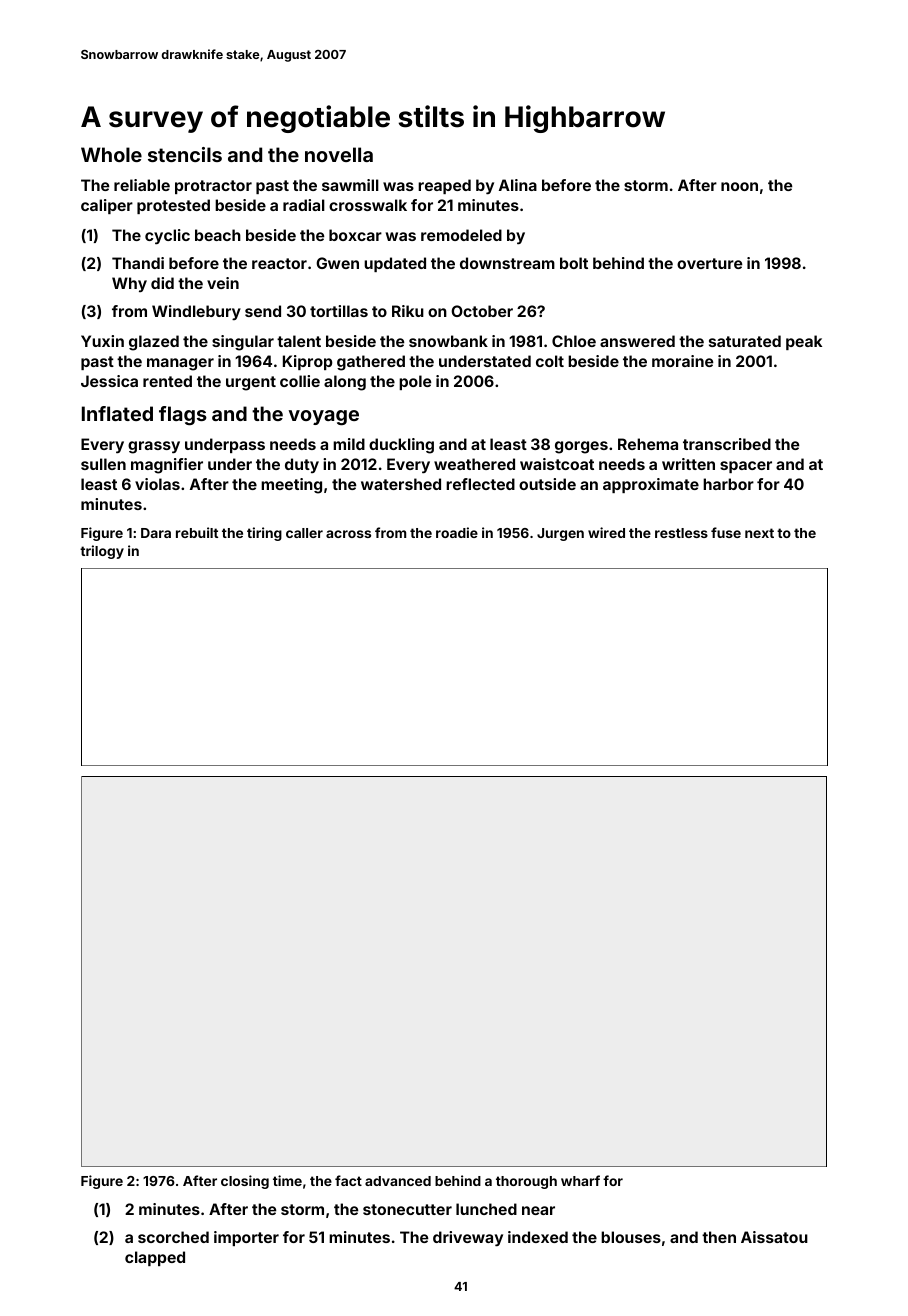 This document has height=1316, width=908. What do you see at coordinates (681, 533) in the document?
I see `restless` at bounding box center [681, 533].
